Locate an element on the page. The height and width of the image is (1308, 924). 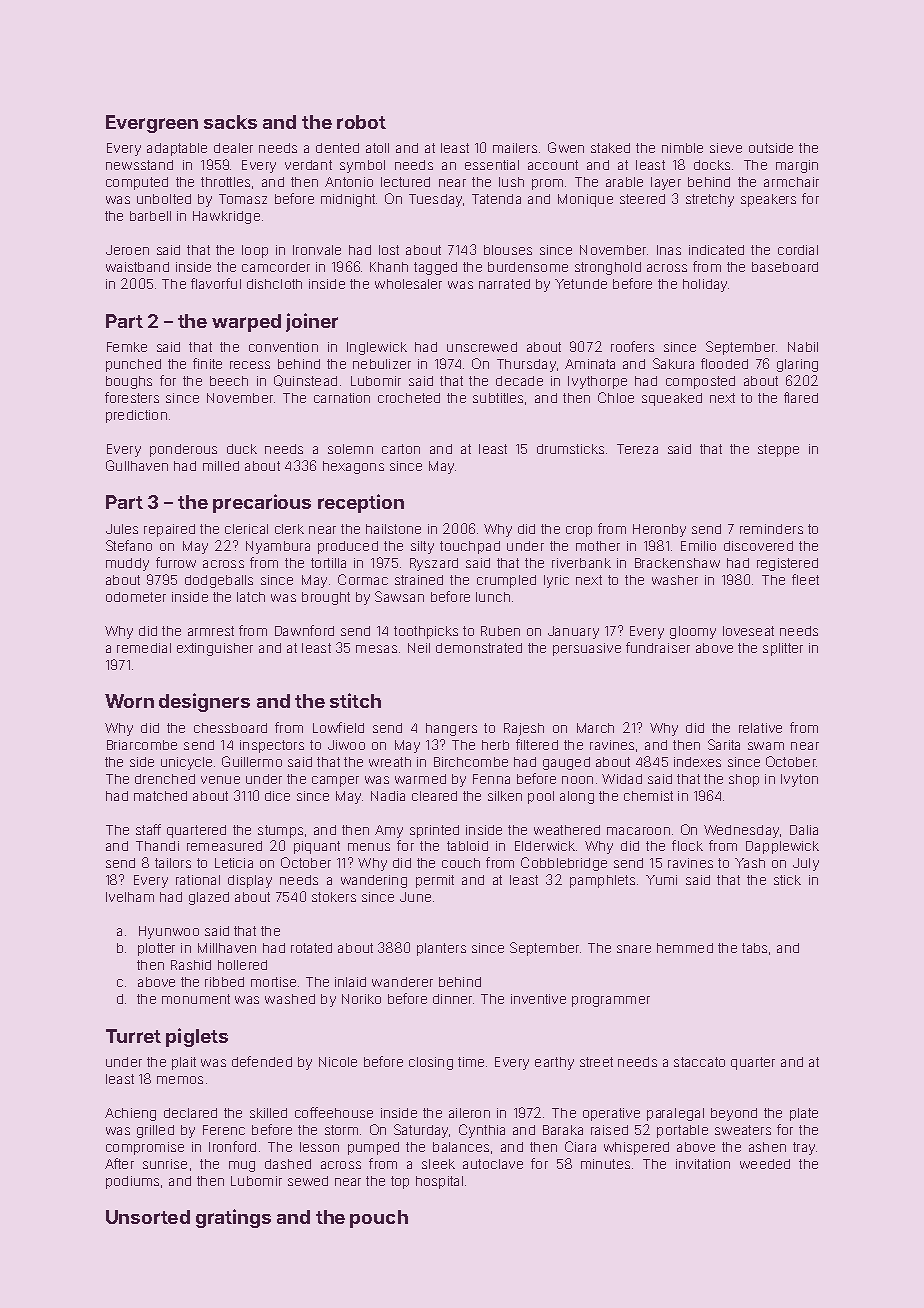
dinner is located at coordinates (452, 999).
